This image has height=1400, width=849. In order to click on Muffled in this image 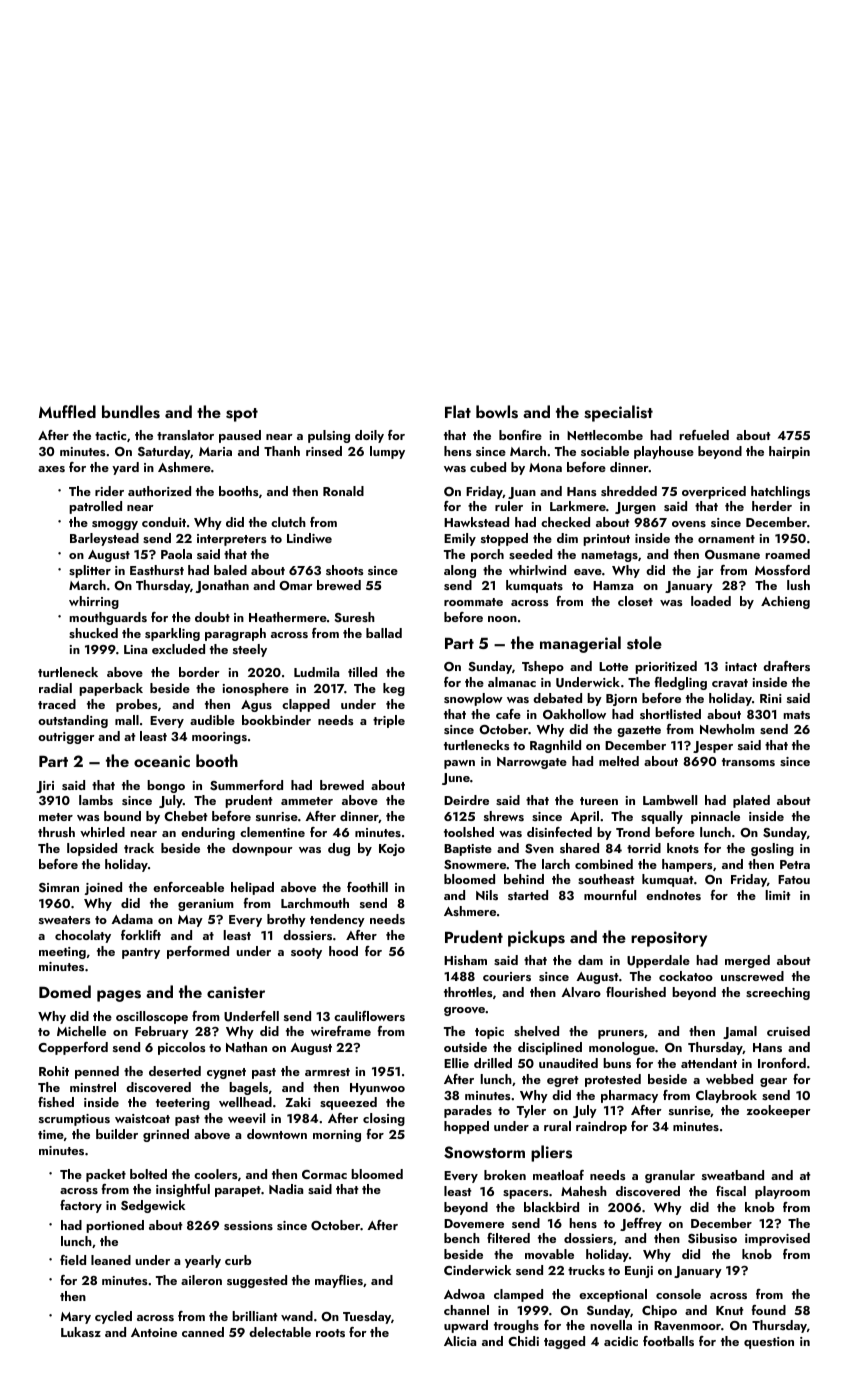, I will do `click(67, 411)`.
